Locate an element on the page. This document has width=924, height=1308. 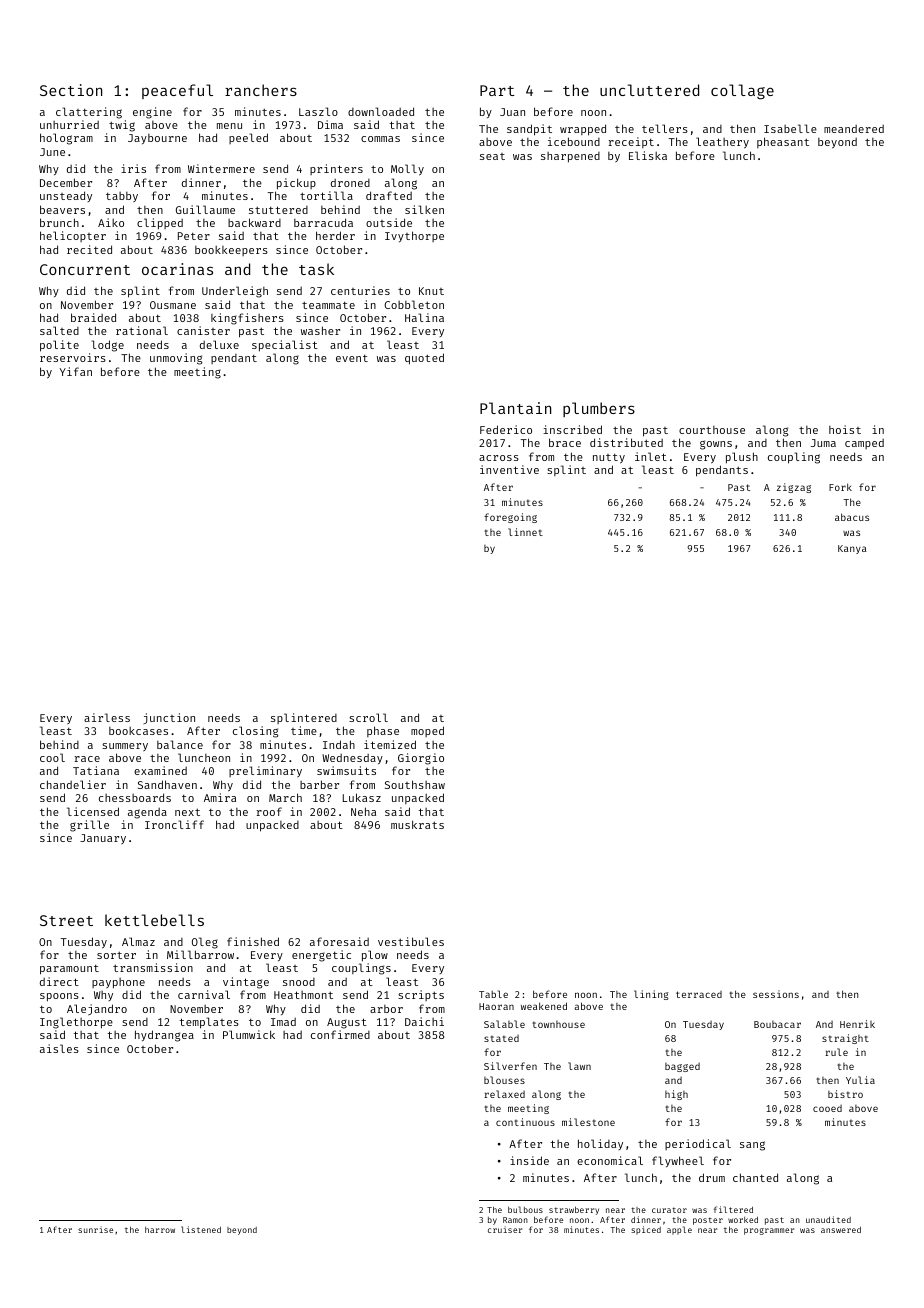
tabby is located at coordinates (122, 197).
